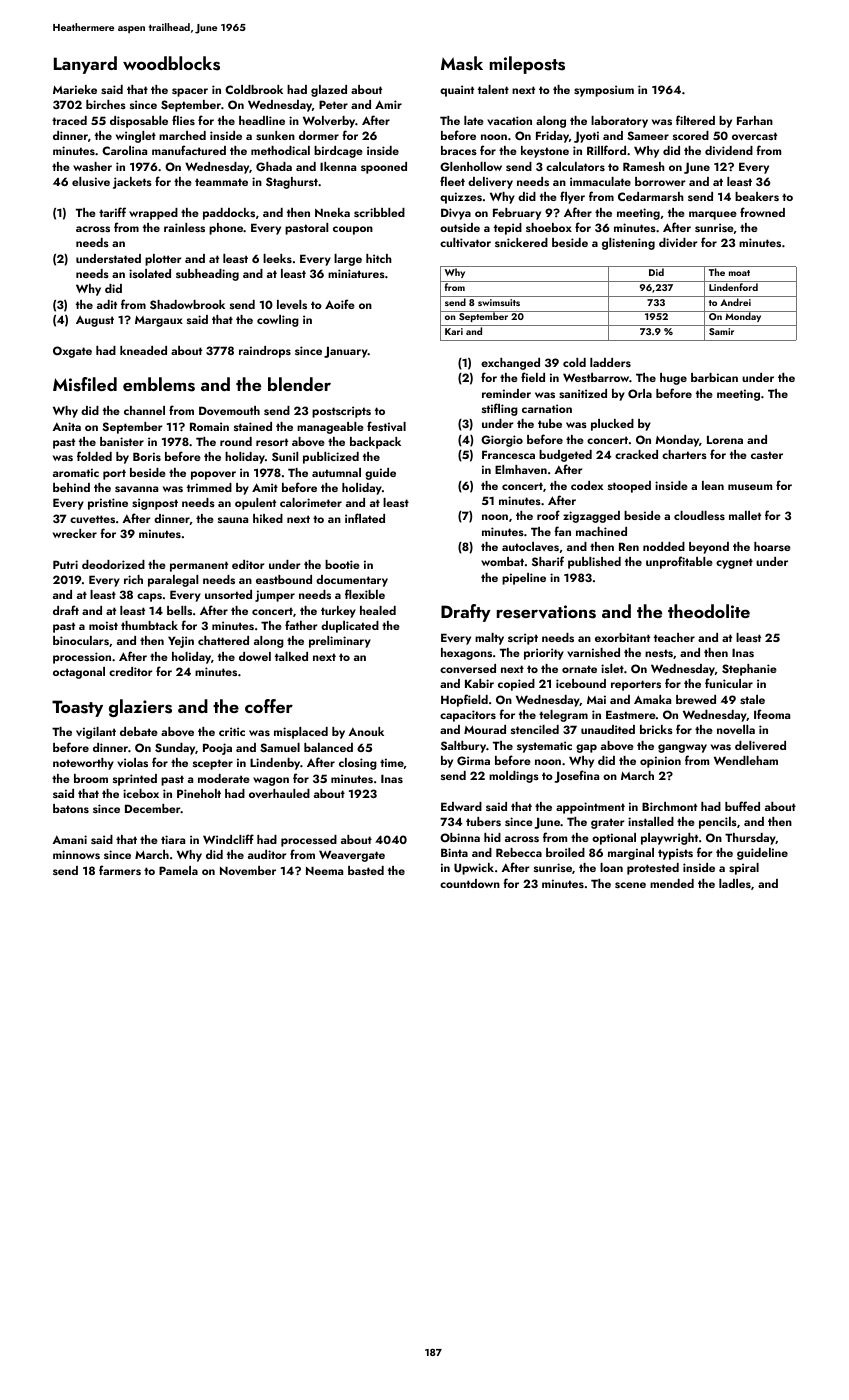 The height and width of the screenshot is (1400, 849). Describe the element at coordinates (69, 120) in the screenshot. I see `traced` at that location.
